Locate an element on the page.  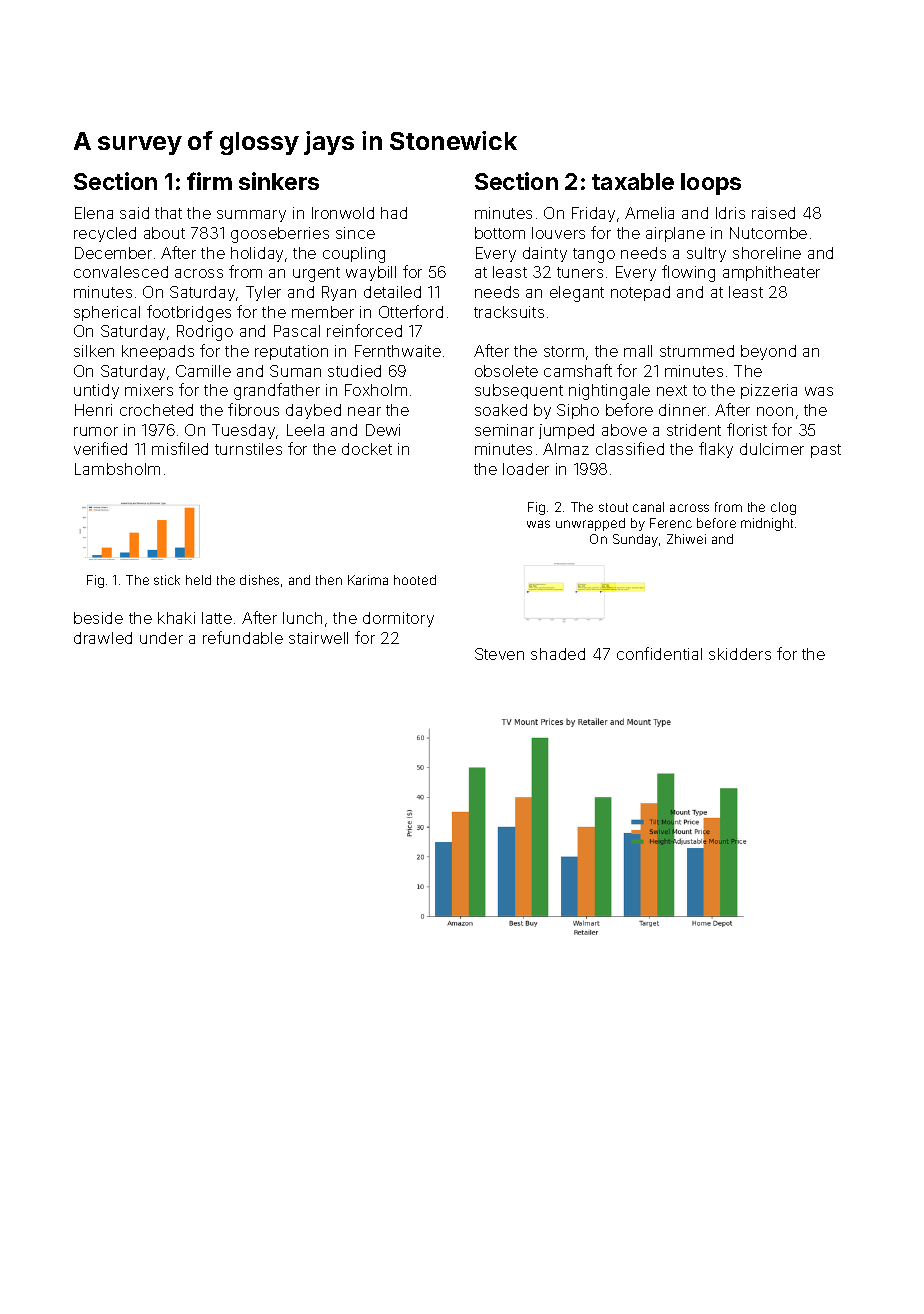
Idris is located at coordinates (730, 213).
